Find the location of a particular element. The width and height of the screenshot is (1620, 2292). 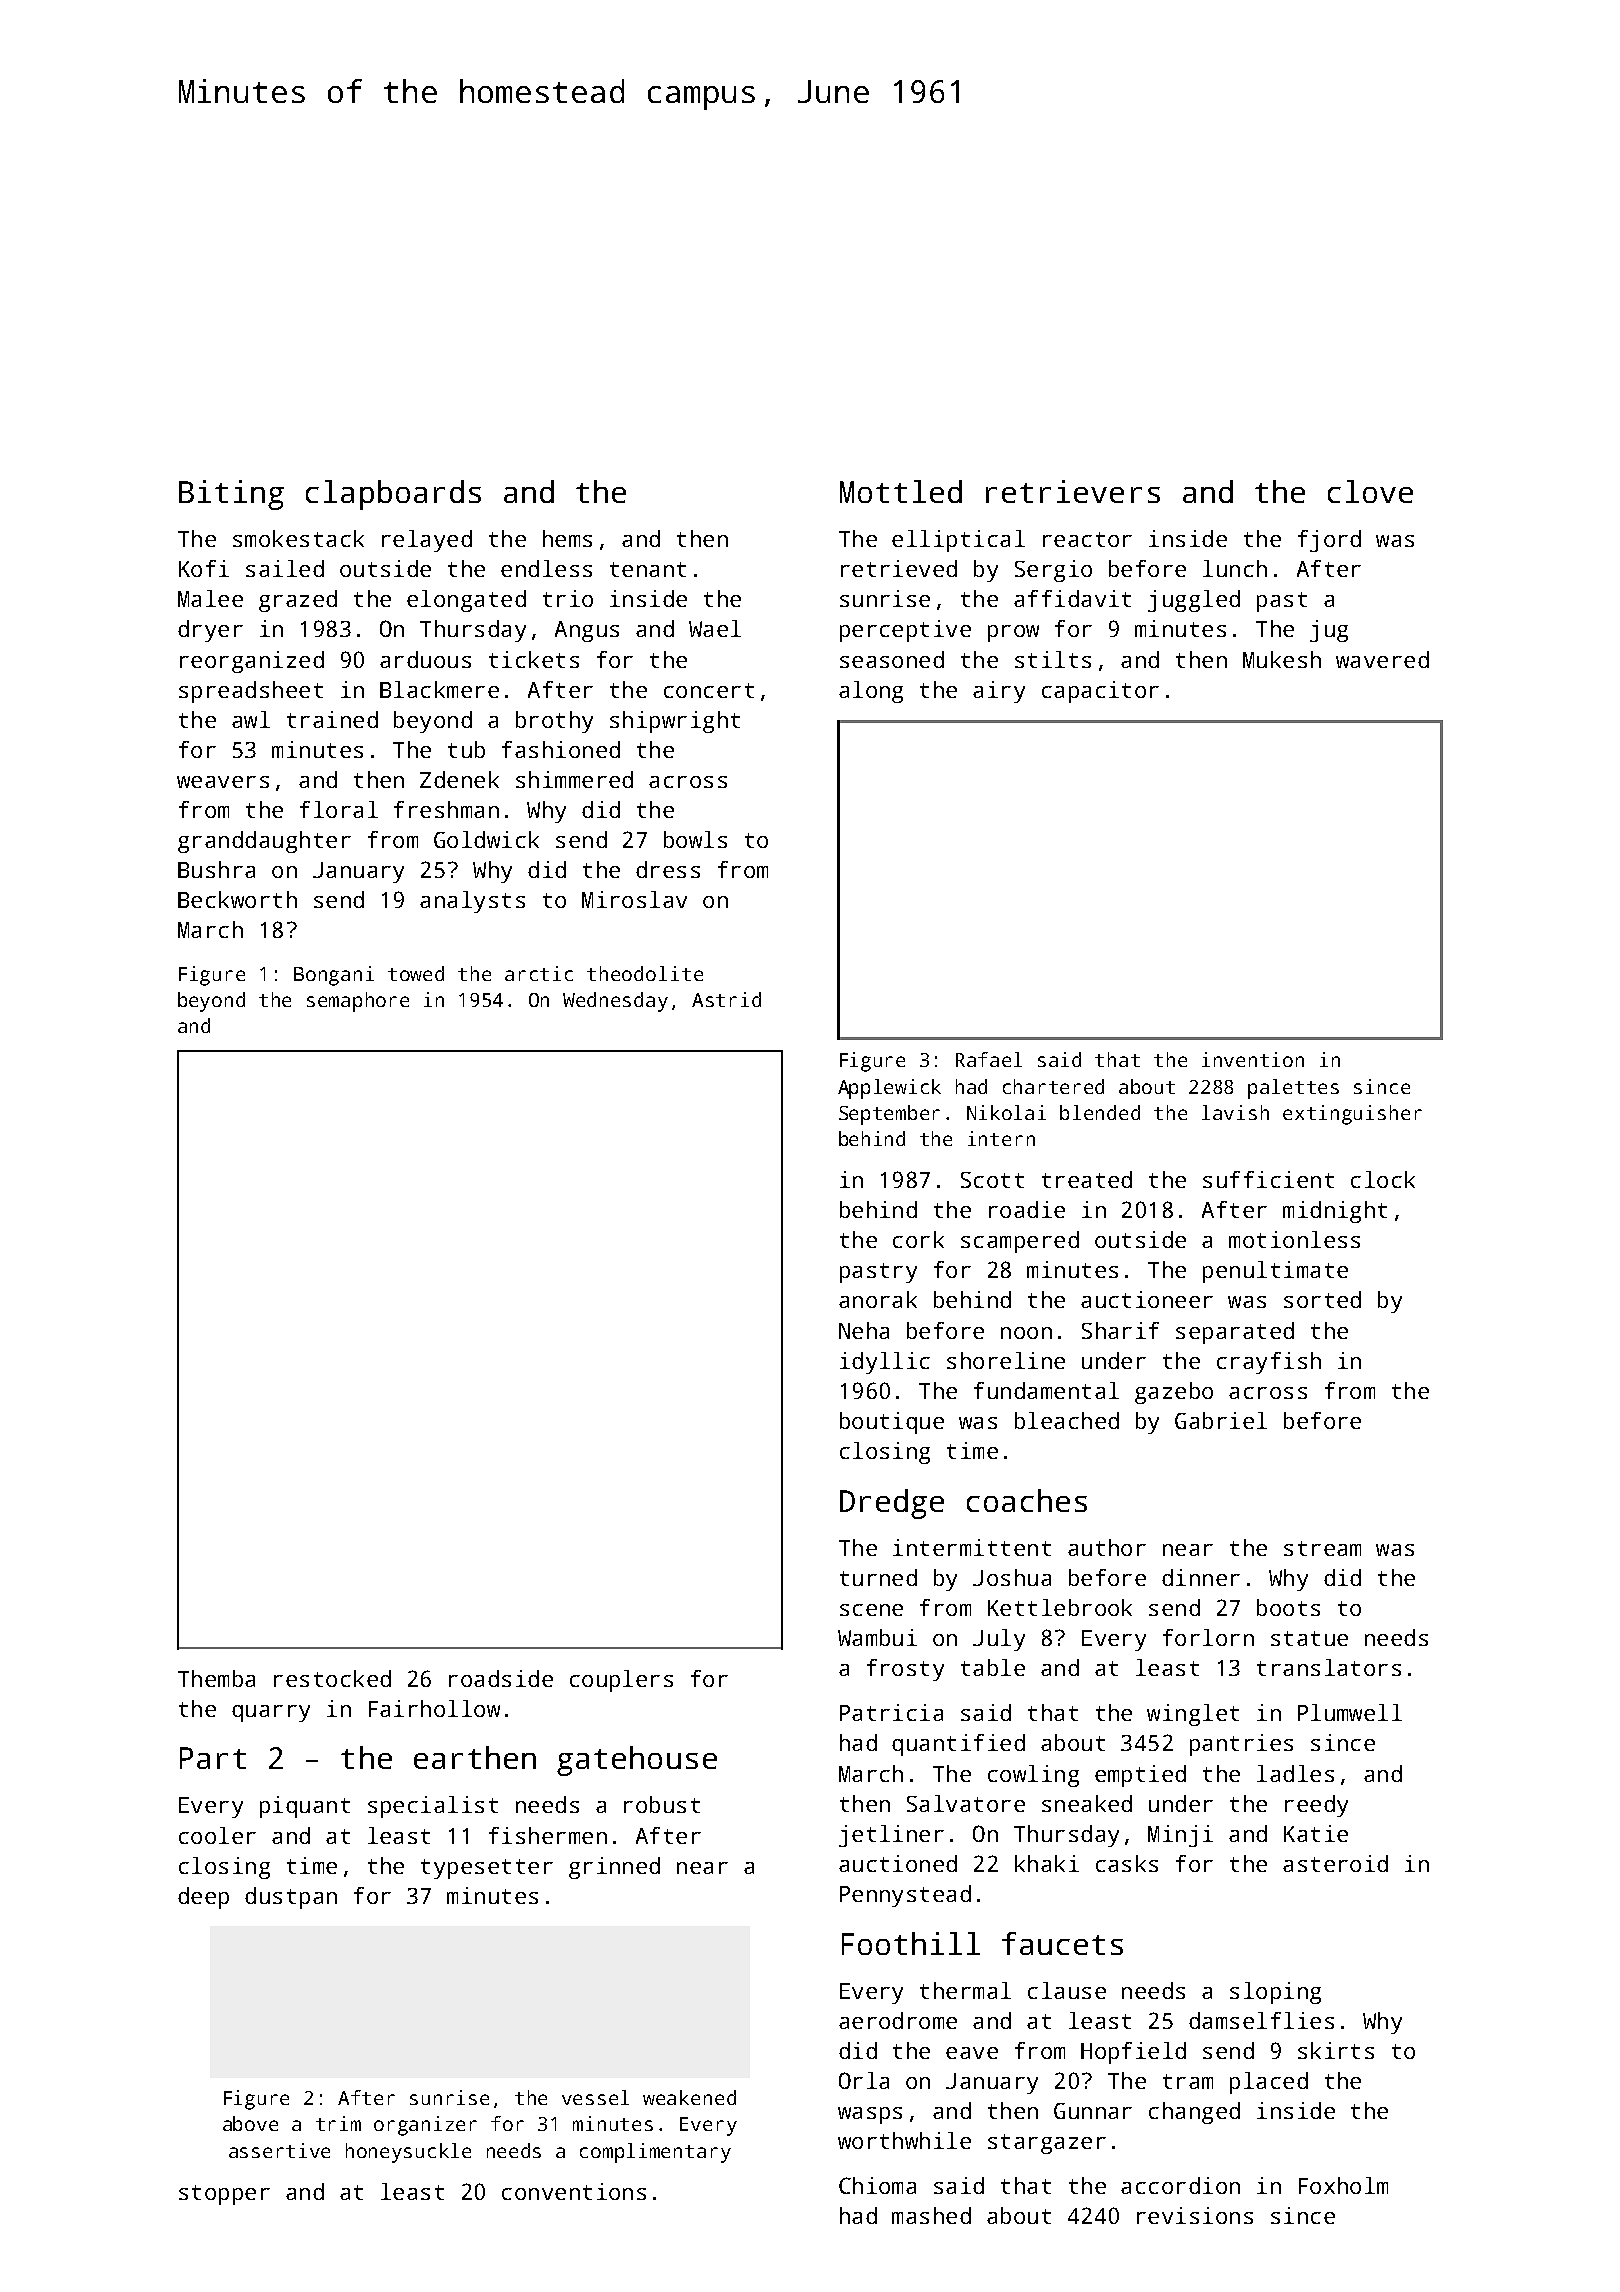

Bongani is located at coordinates (334, 976).
